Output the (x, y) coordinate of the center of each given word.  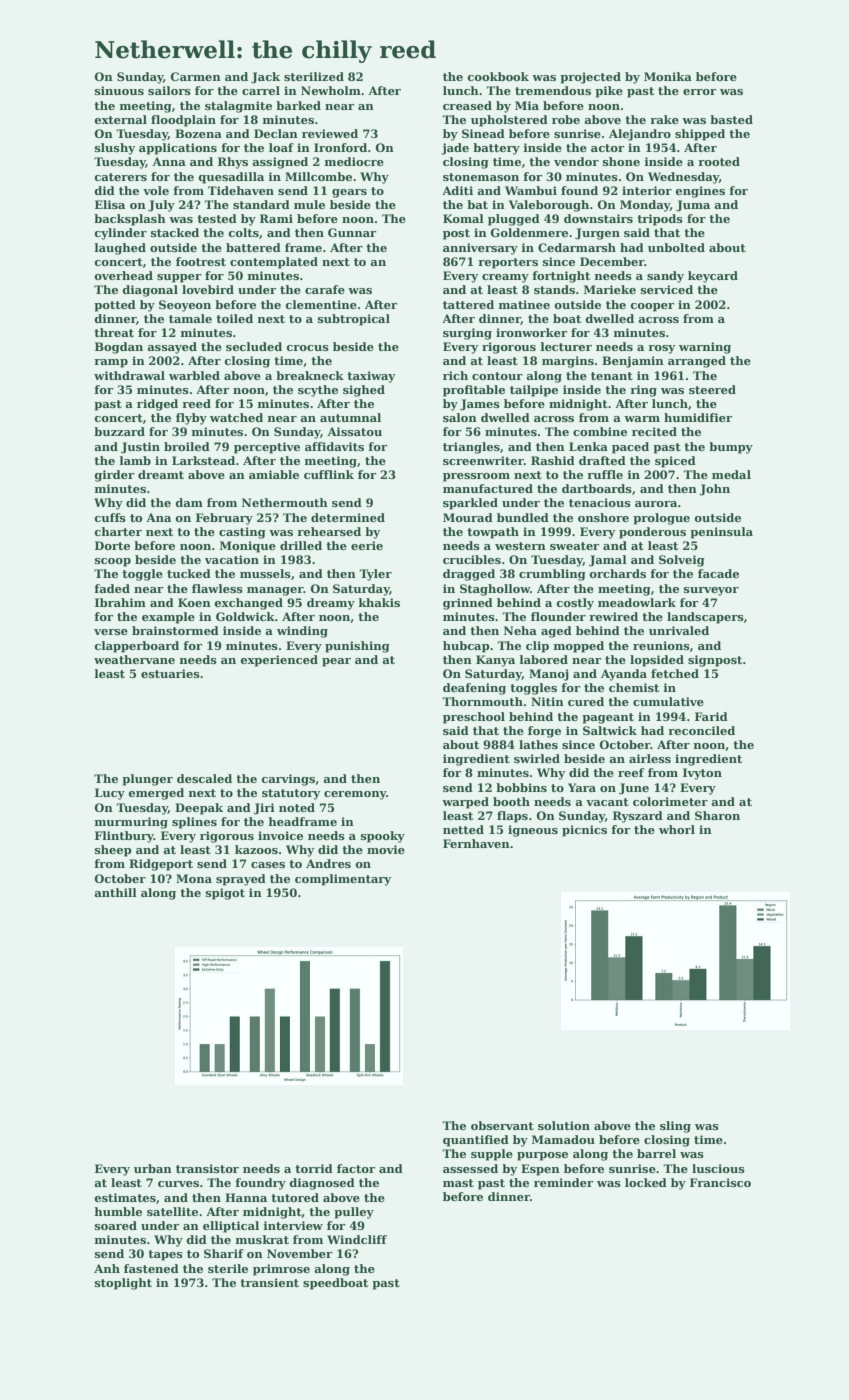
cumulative (668, 701)
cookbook (498, 76)
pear (336, 662)
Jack (265, 78)
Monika (668, 76)
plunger (147, 780)
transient (269, 1282)
